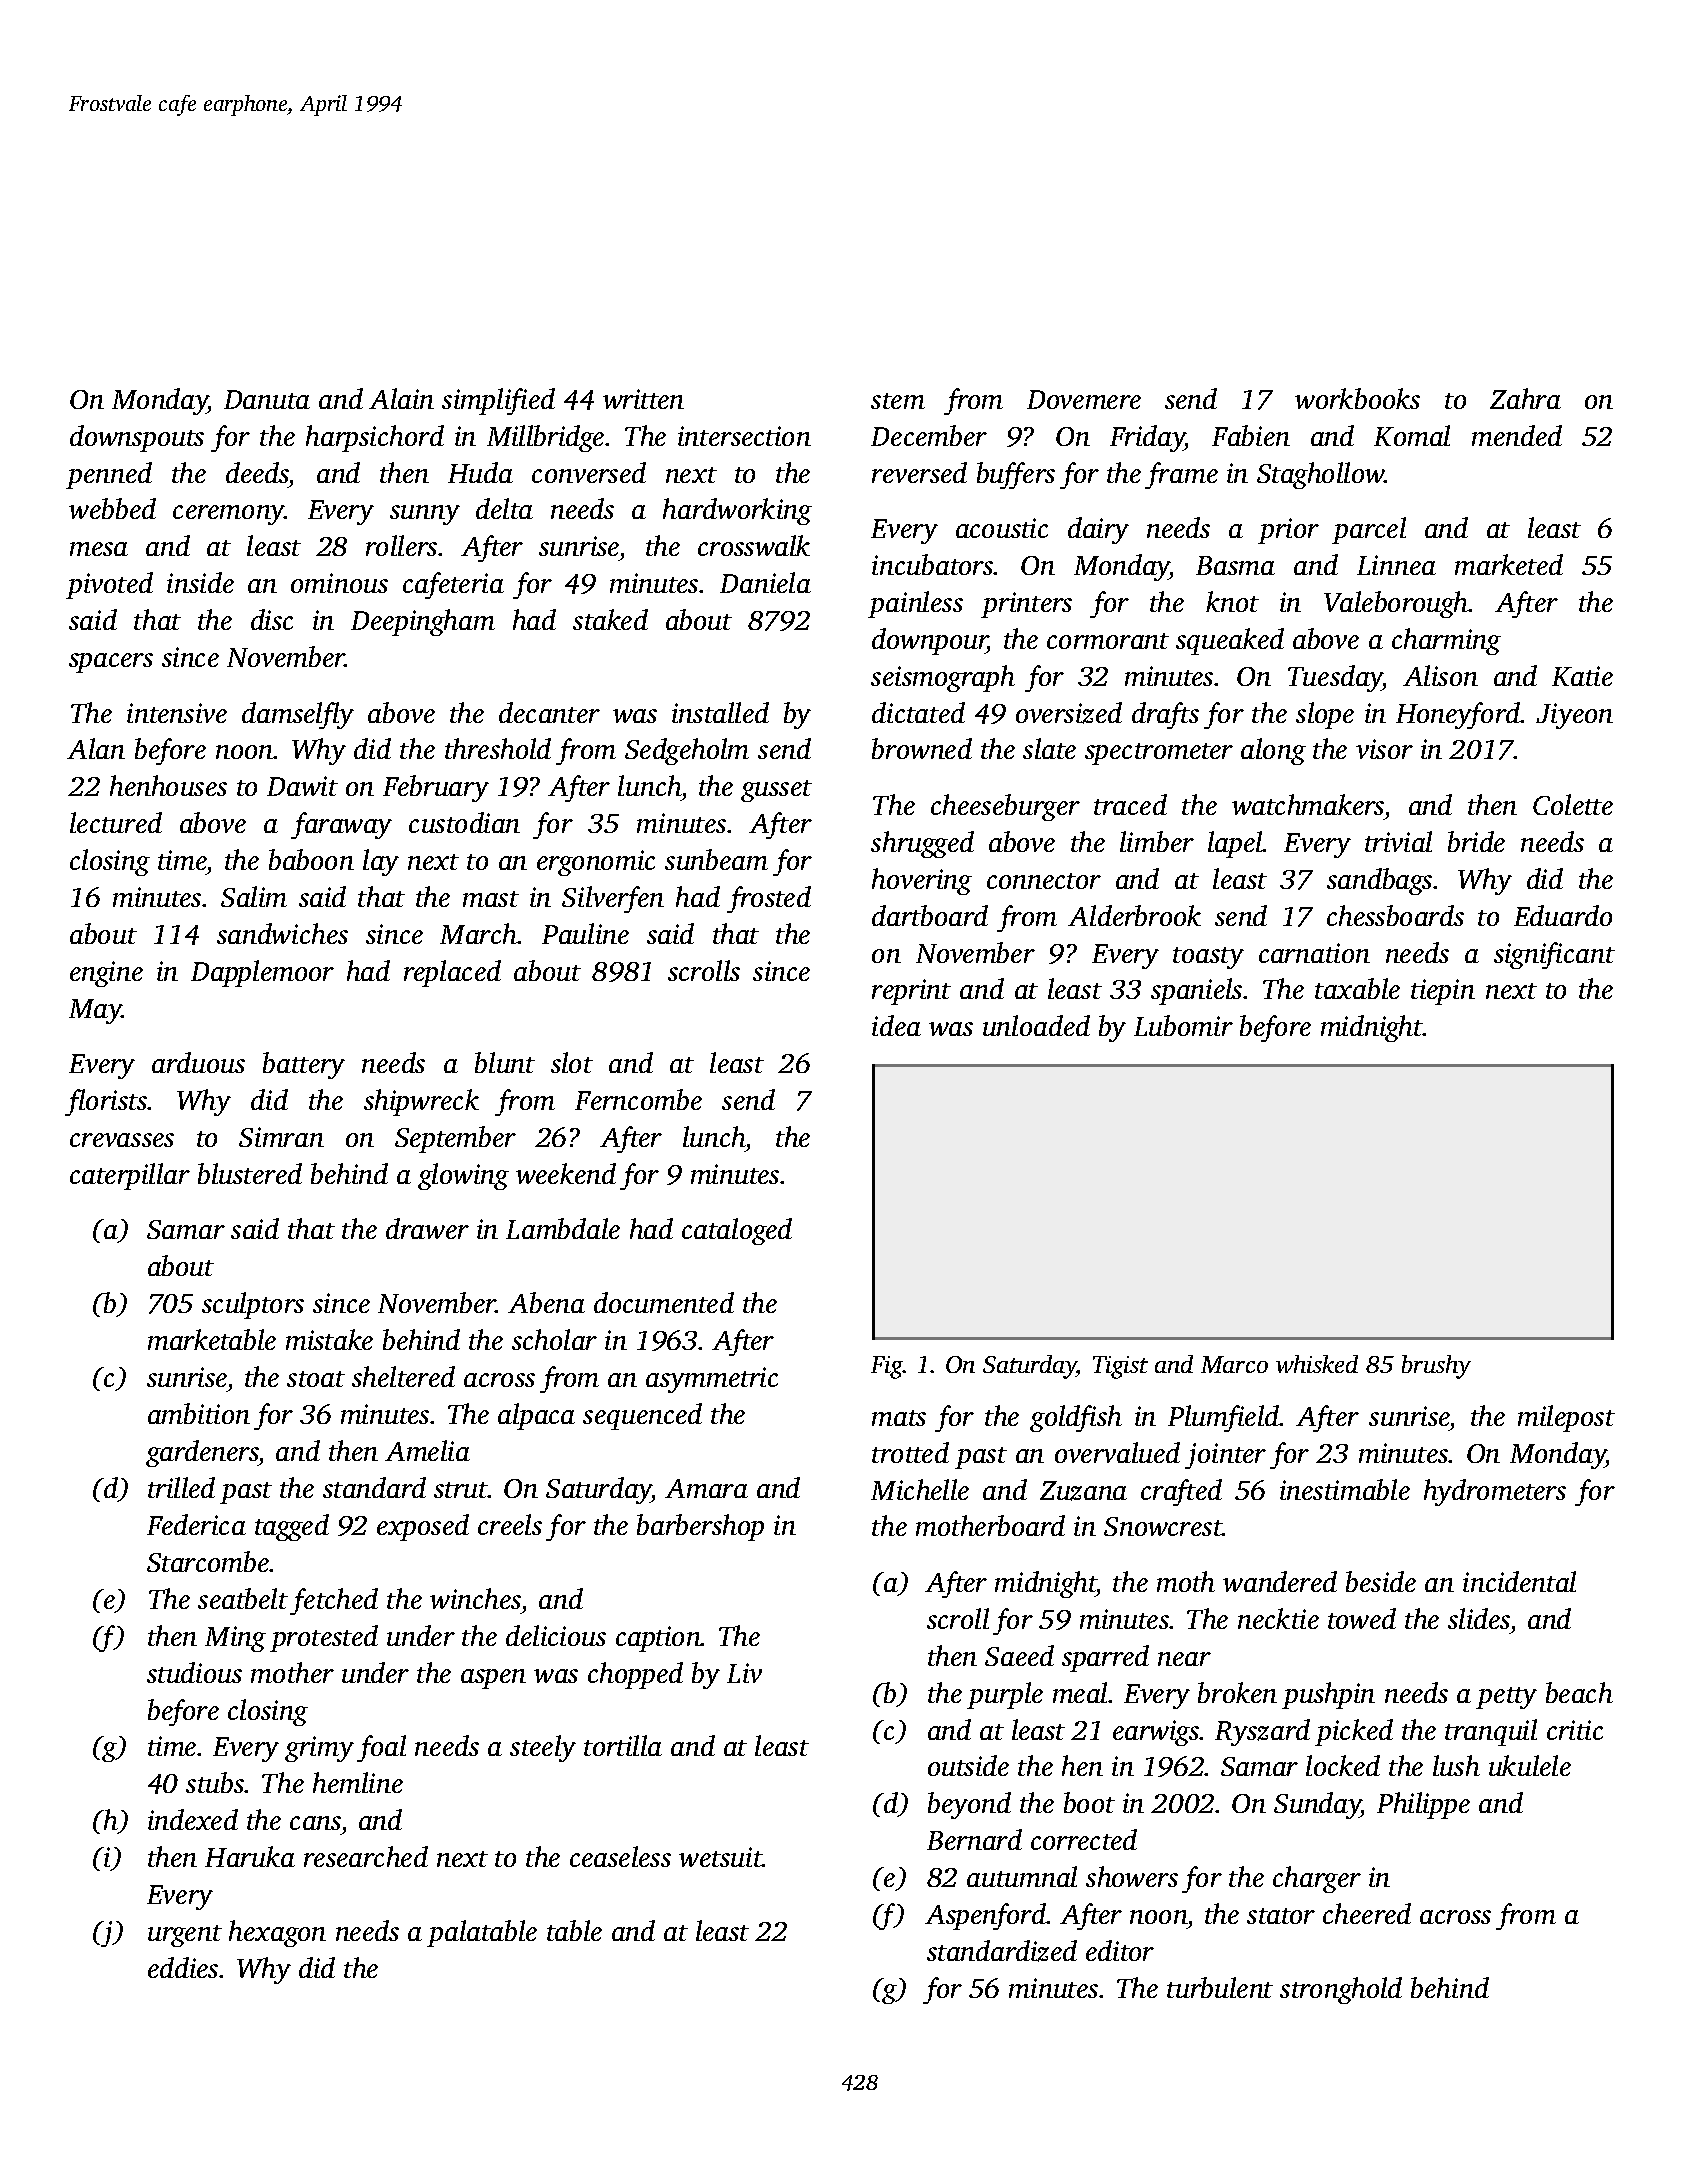 This document has width=1683, height=2178. What do you see at coordinates (712, 1380) in the document?
I see `asymmetric` at bounding box center [712, 1380].
